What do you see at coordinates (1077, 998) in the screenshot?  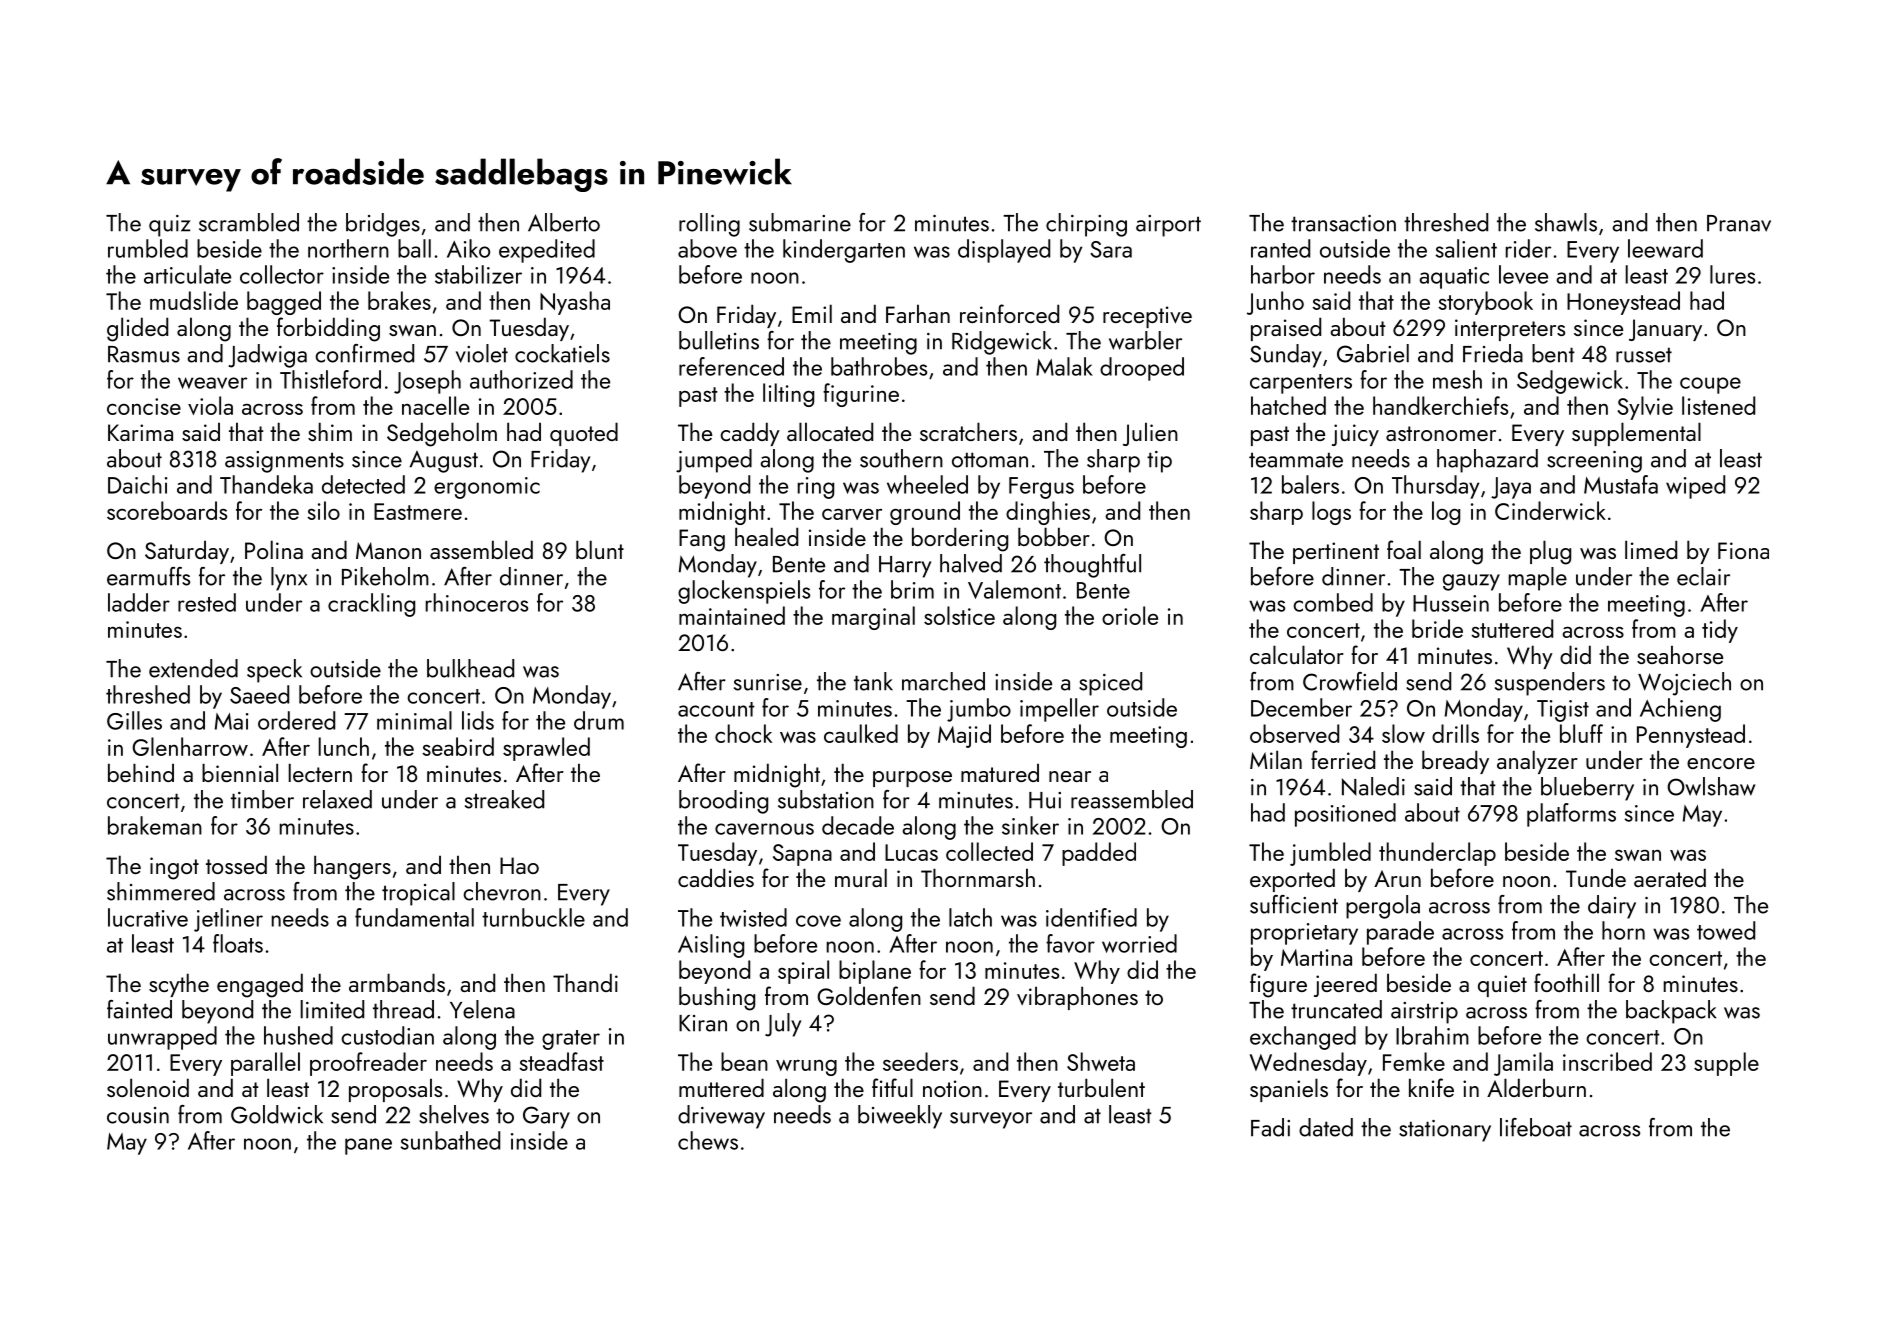 I see `vibraphones` at bounding box center [1077, 998].
